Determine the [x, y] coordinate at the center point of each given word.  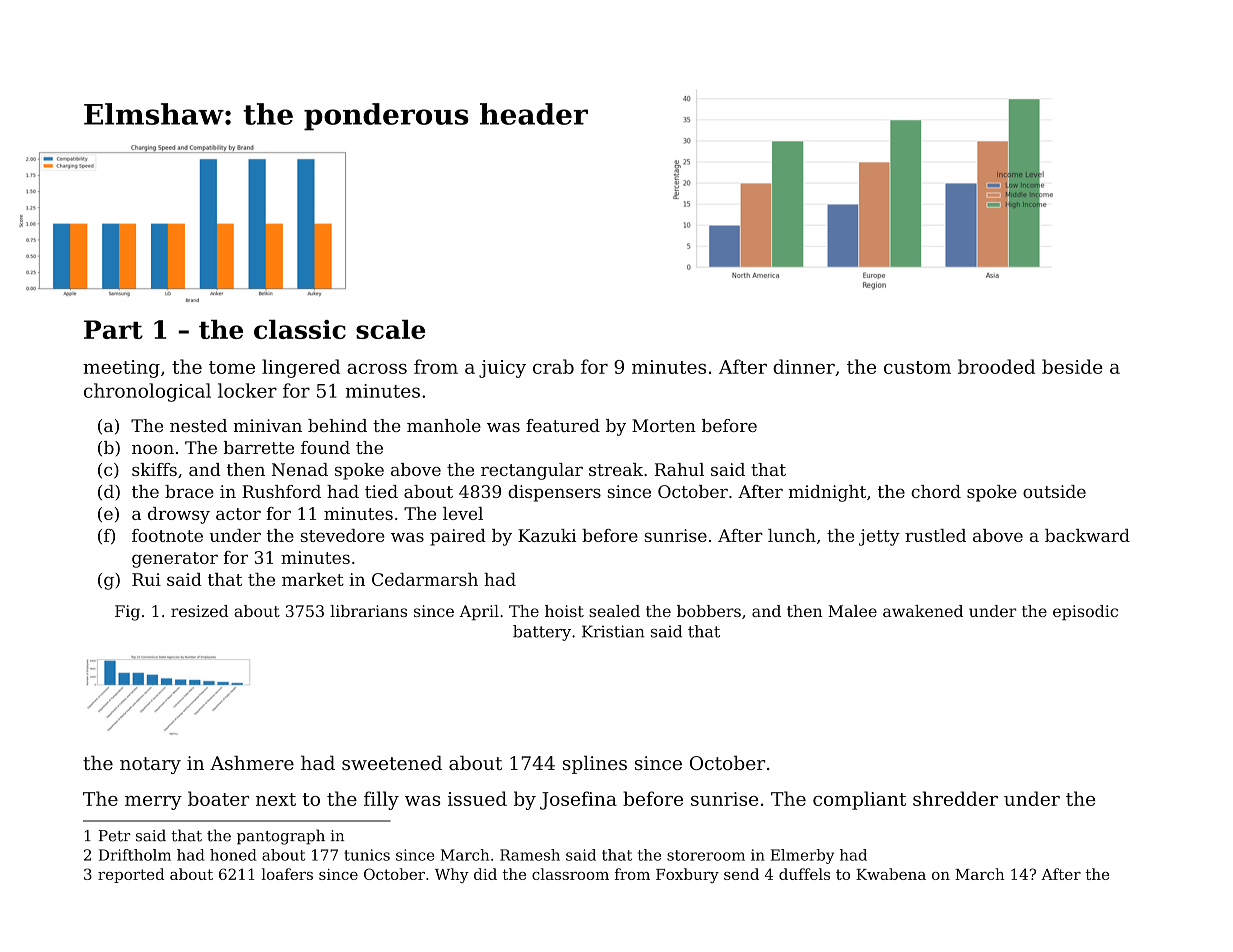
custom [917, 367]
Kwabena [891, 874]
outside [1054, 491]
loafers [287, 874]
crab [553, 366]
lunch [792, 535]
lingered [301, 368]
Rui [146, 579]
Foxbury [687, 875]
